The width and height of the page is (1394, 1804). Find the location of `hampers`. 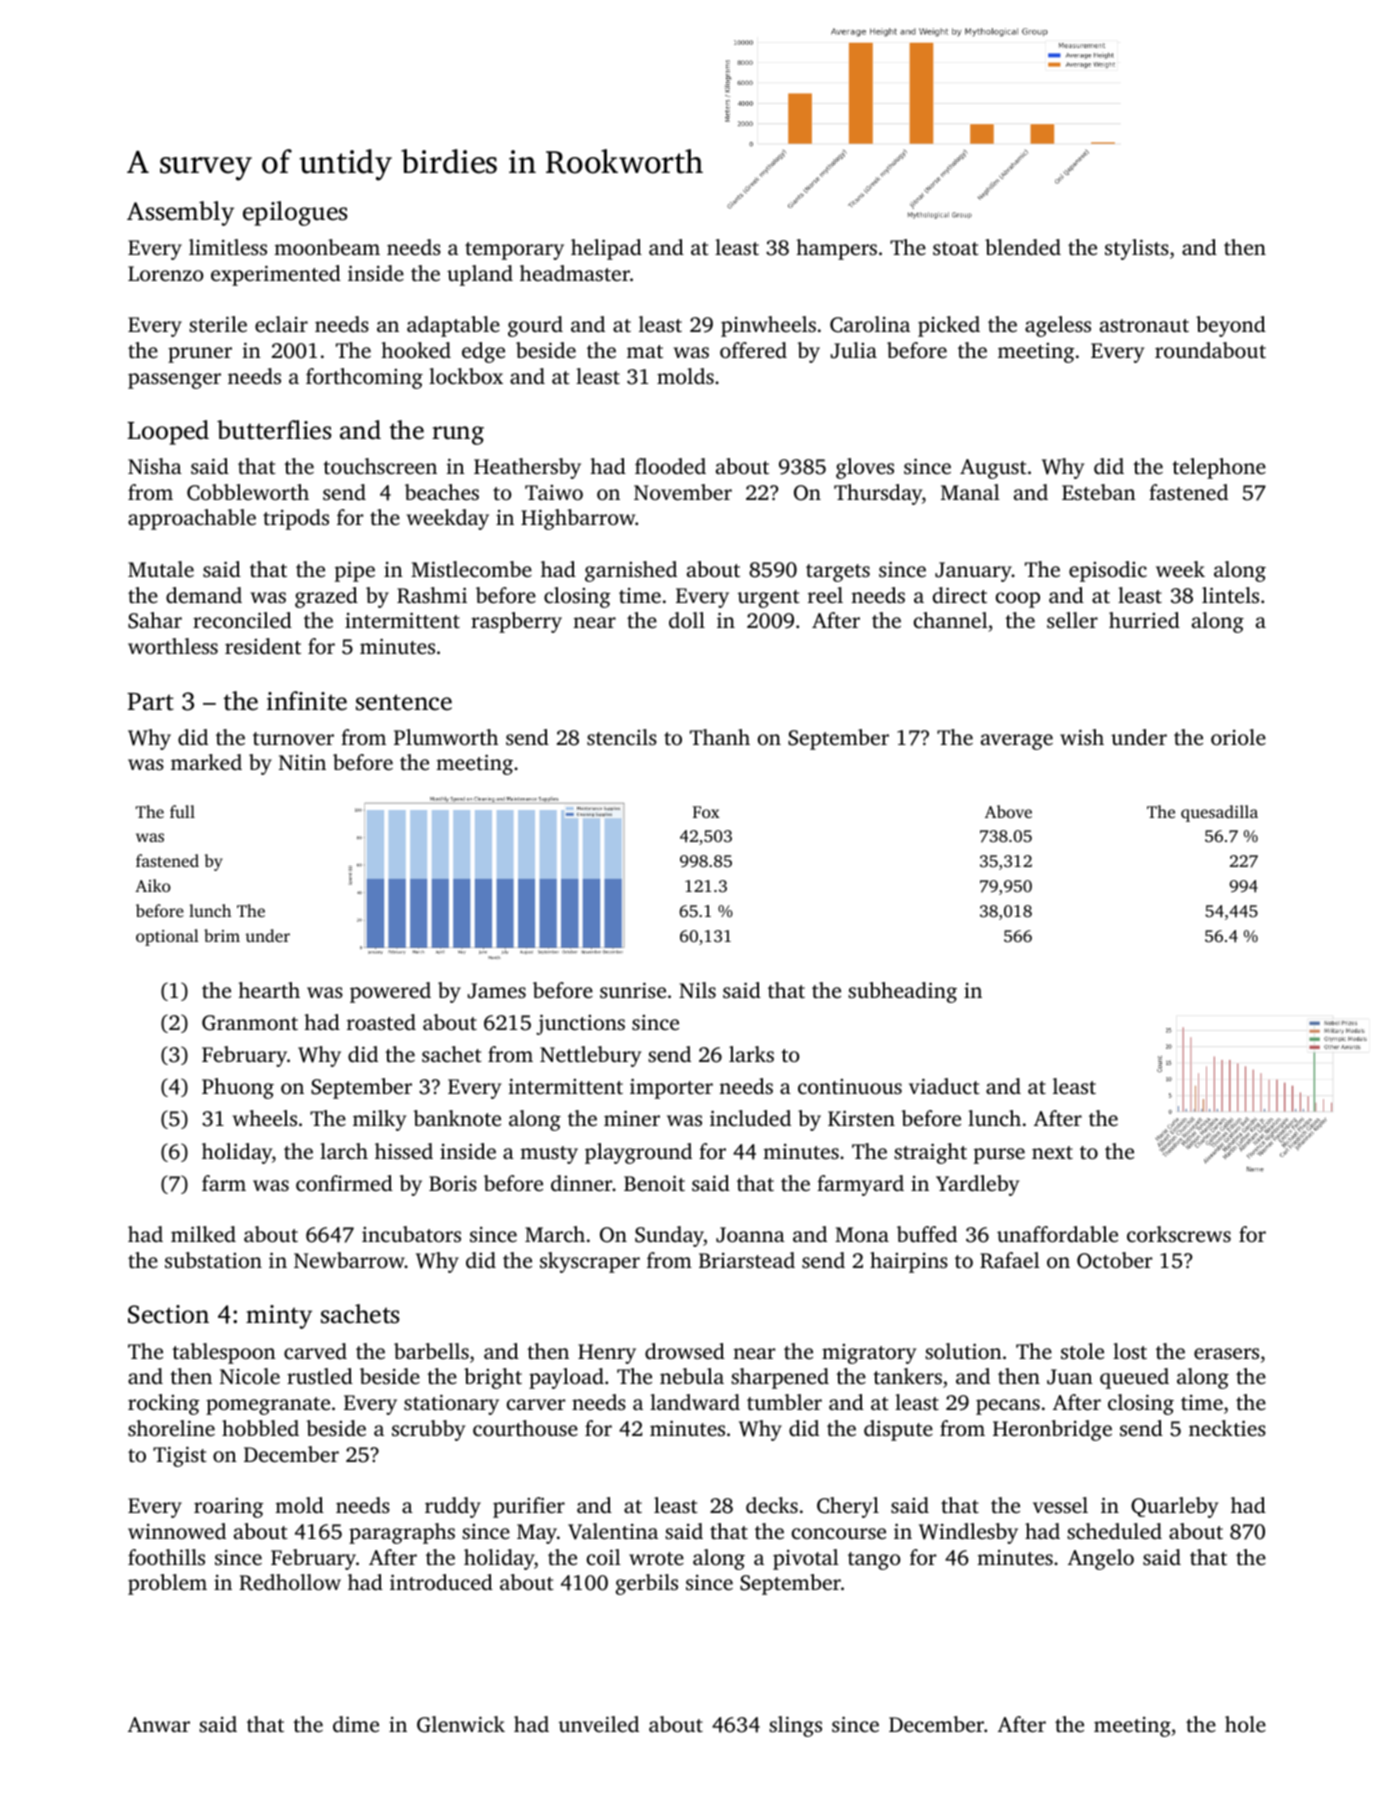

hampers is located at coordinates (836, 249).
